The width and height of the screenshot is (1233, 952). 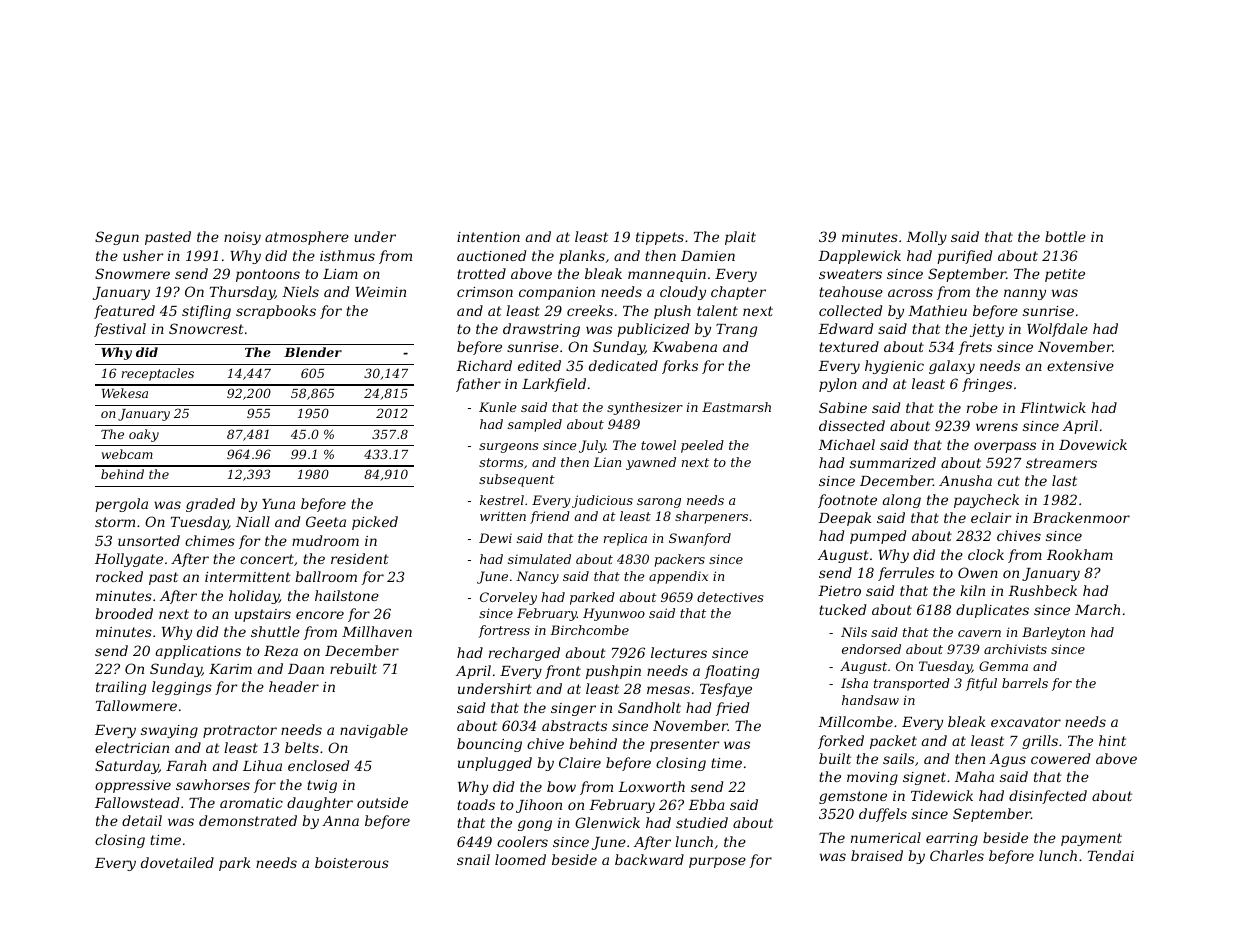 I want to click on intention, so click(x=488, y=237).
